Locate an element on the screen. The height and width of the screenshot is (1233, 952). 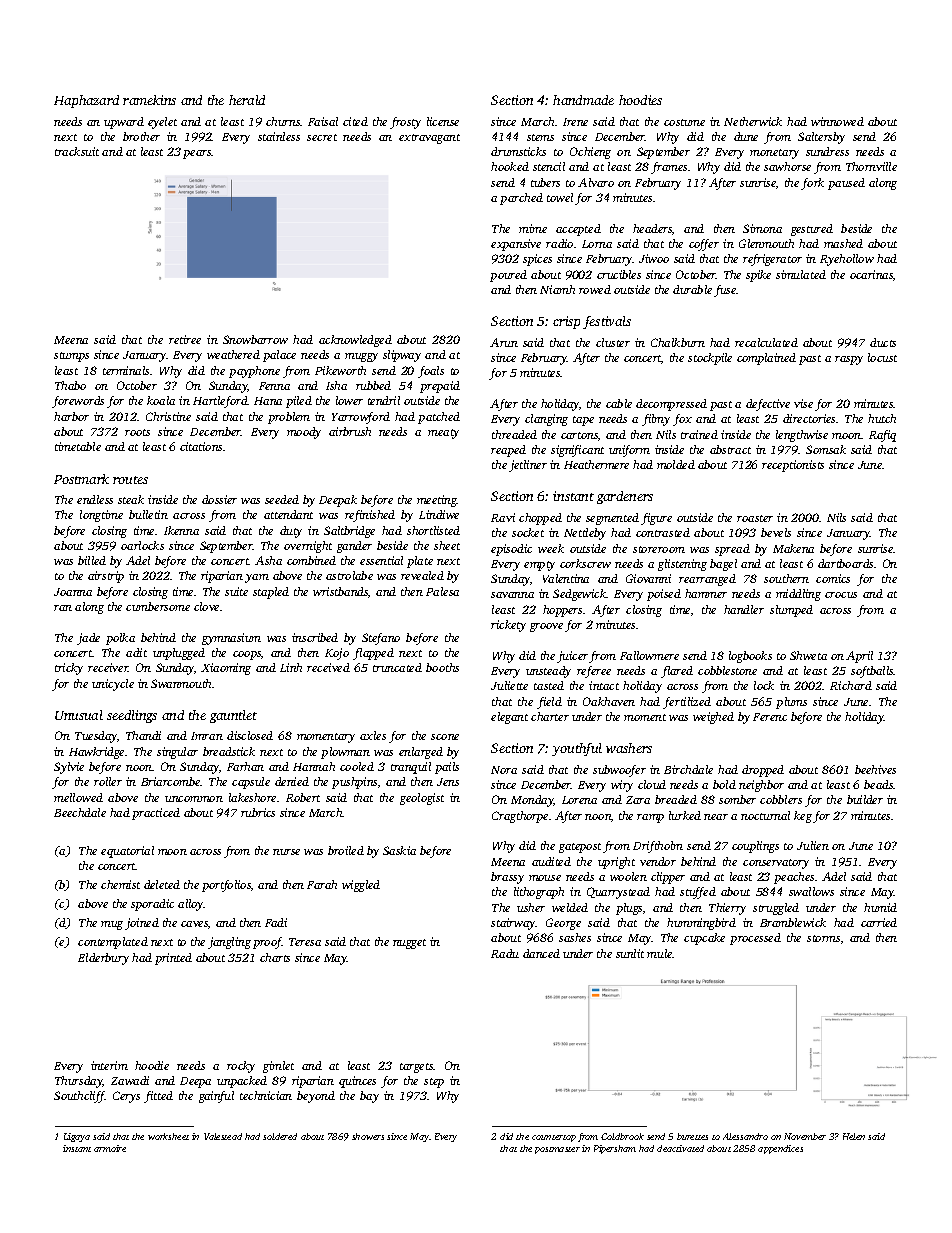
frames is located at coordinates (669, 168).
